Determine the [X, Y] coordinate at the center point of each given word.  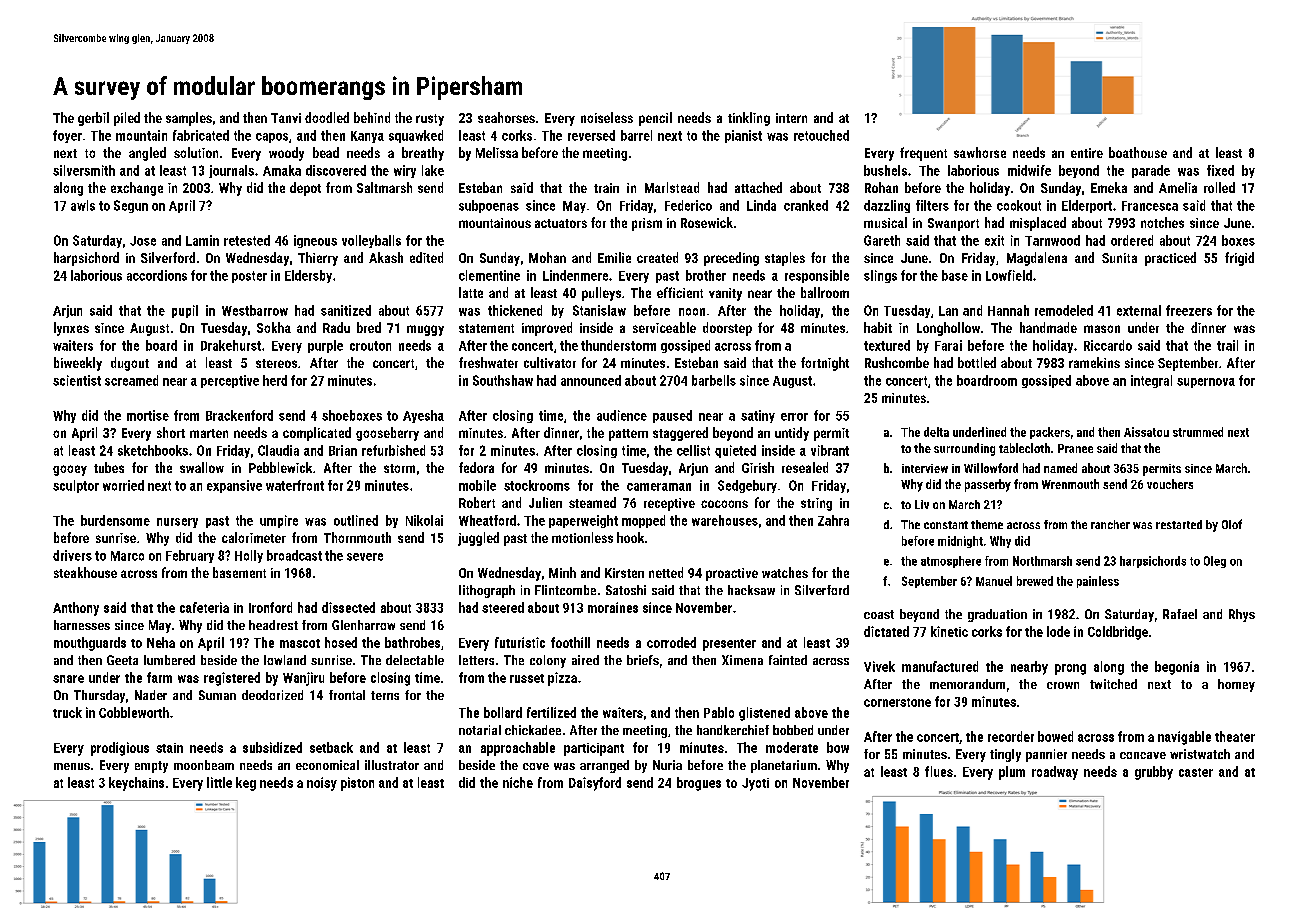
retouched [821, 135]
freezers [1189, 310]
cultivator [550, 362]
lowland [285, 660]
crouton [370, 346]
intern [791, 118]
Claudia [278, 450]
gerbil [93, 119]
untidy [792, 434]
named [1060, 468]
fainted [788, 660]
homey [1236, 685]
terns [385, 695]
